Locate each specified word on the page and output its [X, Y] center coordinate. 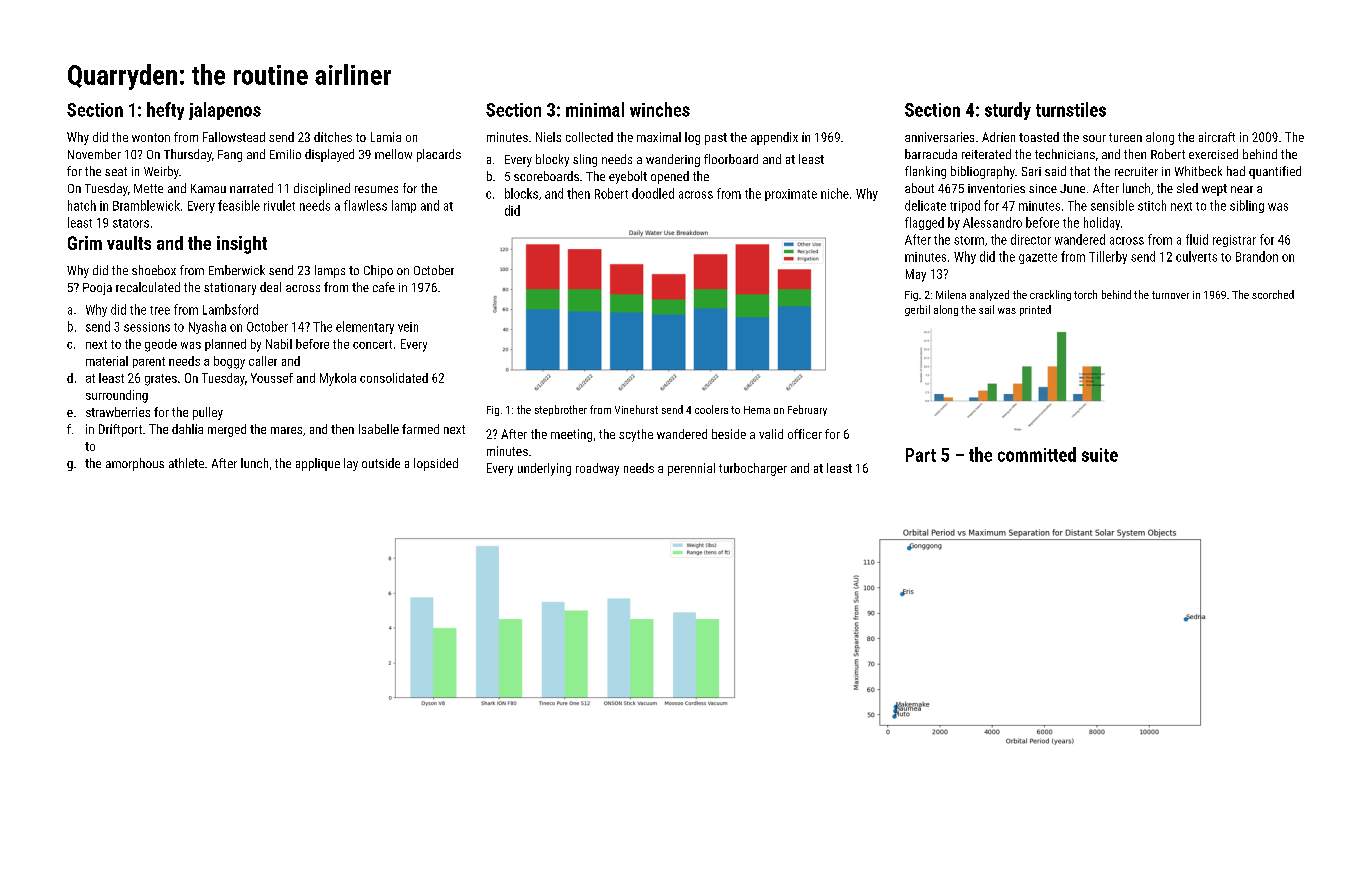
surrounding [117, 396]
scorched [1273, 294]
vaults [129, 243]
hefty [165, 111]
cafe [384, 287]
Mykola [338, 379]
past [716, 139]
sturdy [1008, 111]
